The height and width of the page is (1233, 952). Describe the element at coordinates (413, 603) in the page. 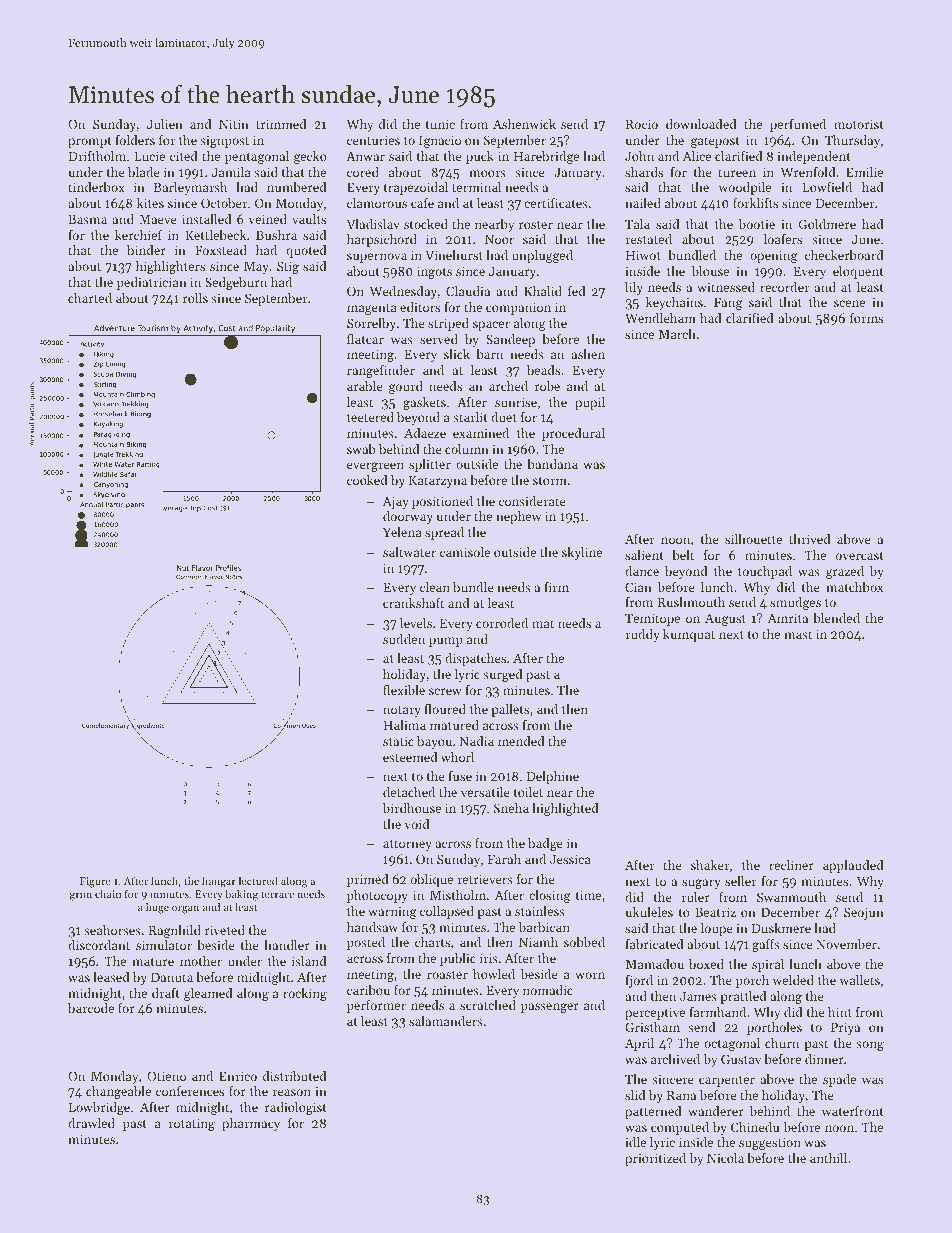

I see `crankshaft` at that location.
